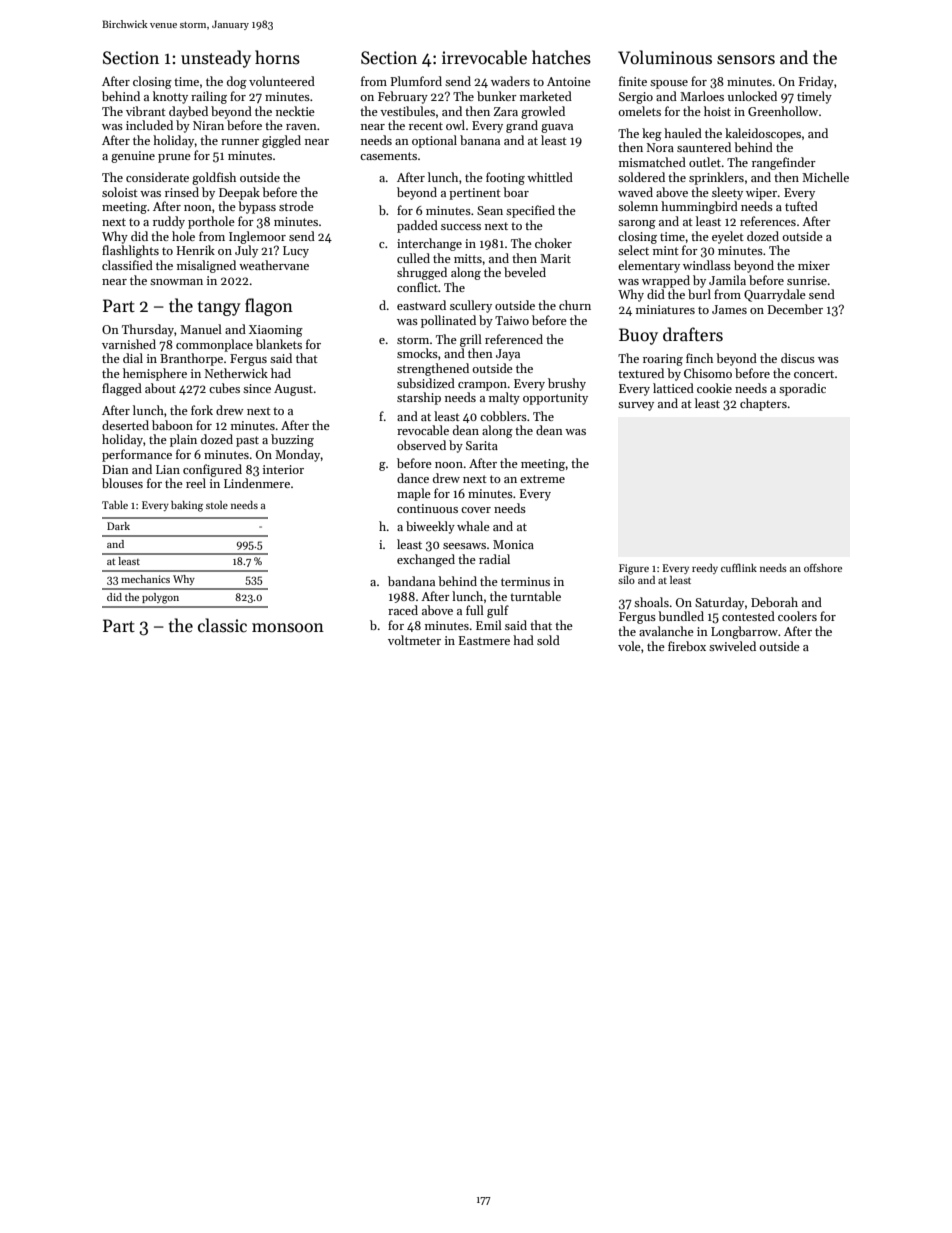 This screenshot has width=952, height=1233. I want to click on offshore, so click(823, 568).
